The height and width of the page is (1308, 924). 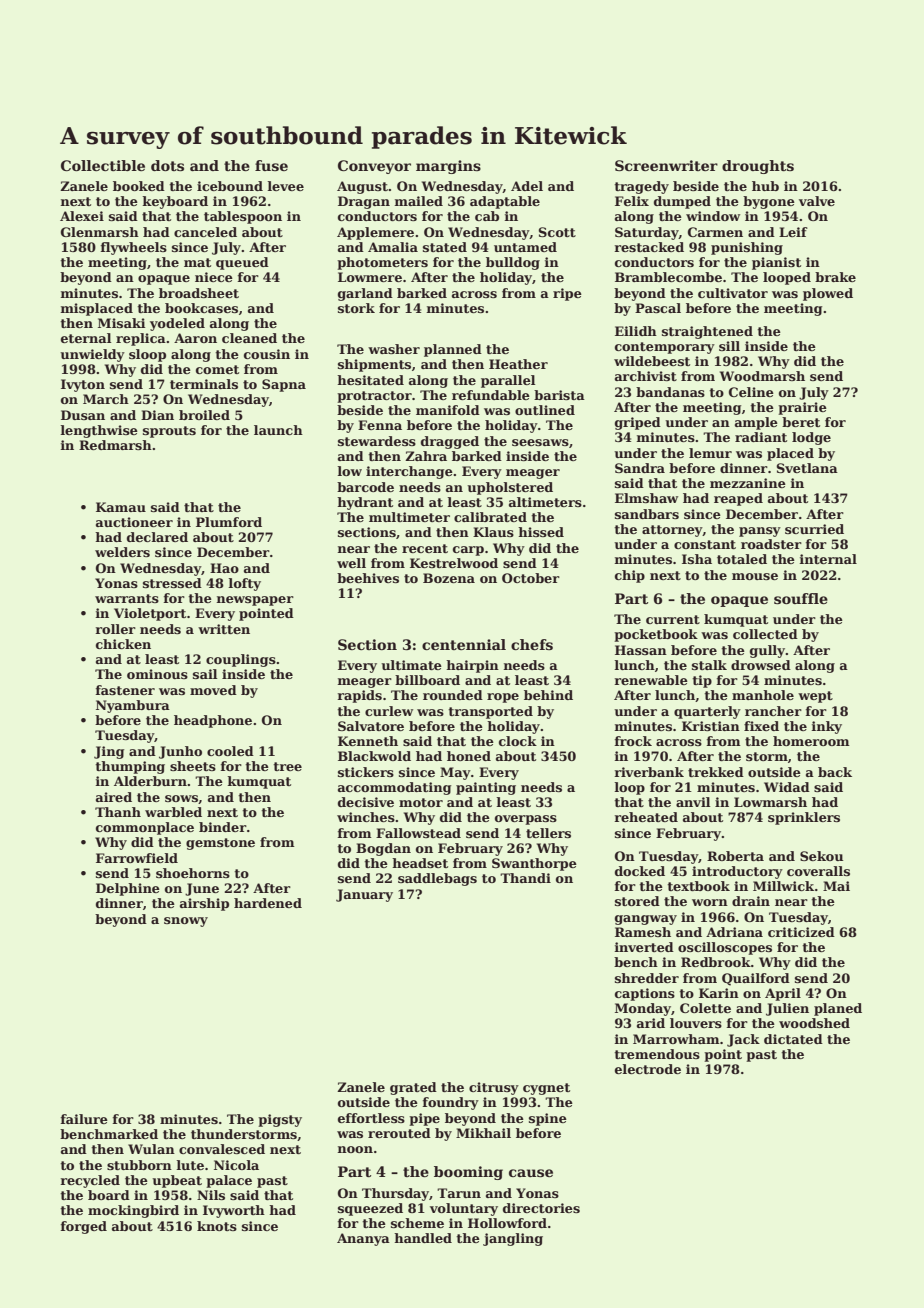 I want to click on commonplace, so click(x=145, y=828).
